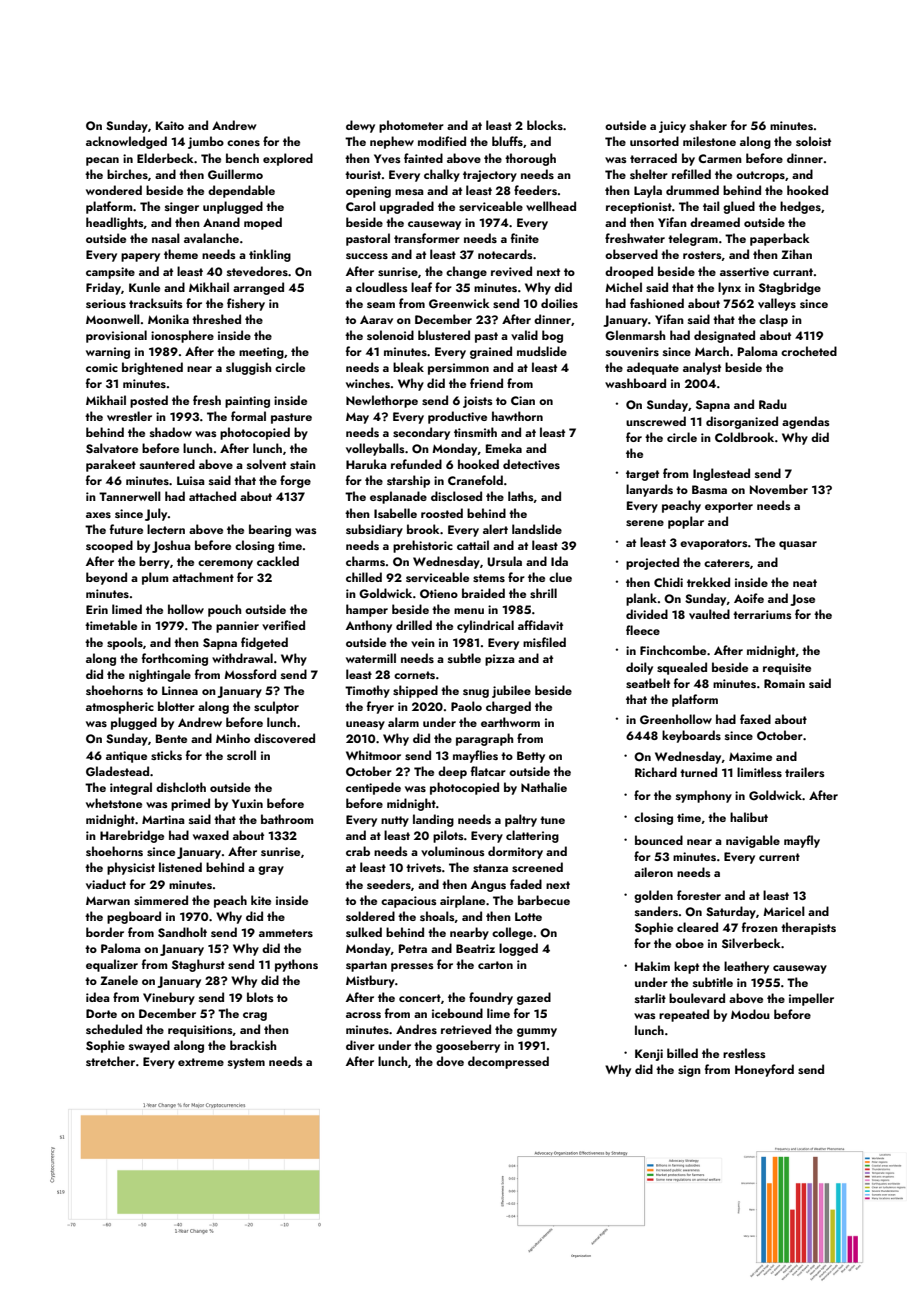 The image size is (924, 1308). What do you see at coordinates (442, 141) in the screenshot?
I see `modified` at bounding box center [442, 141].
